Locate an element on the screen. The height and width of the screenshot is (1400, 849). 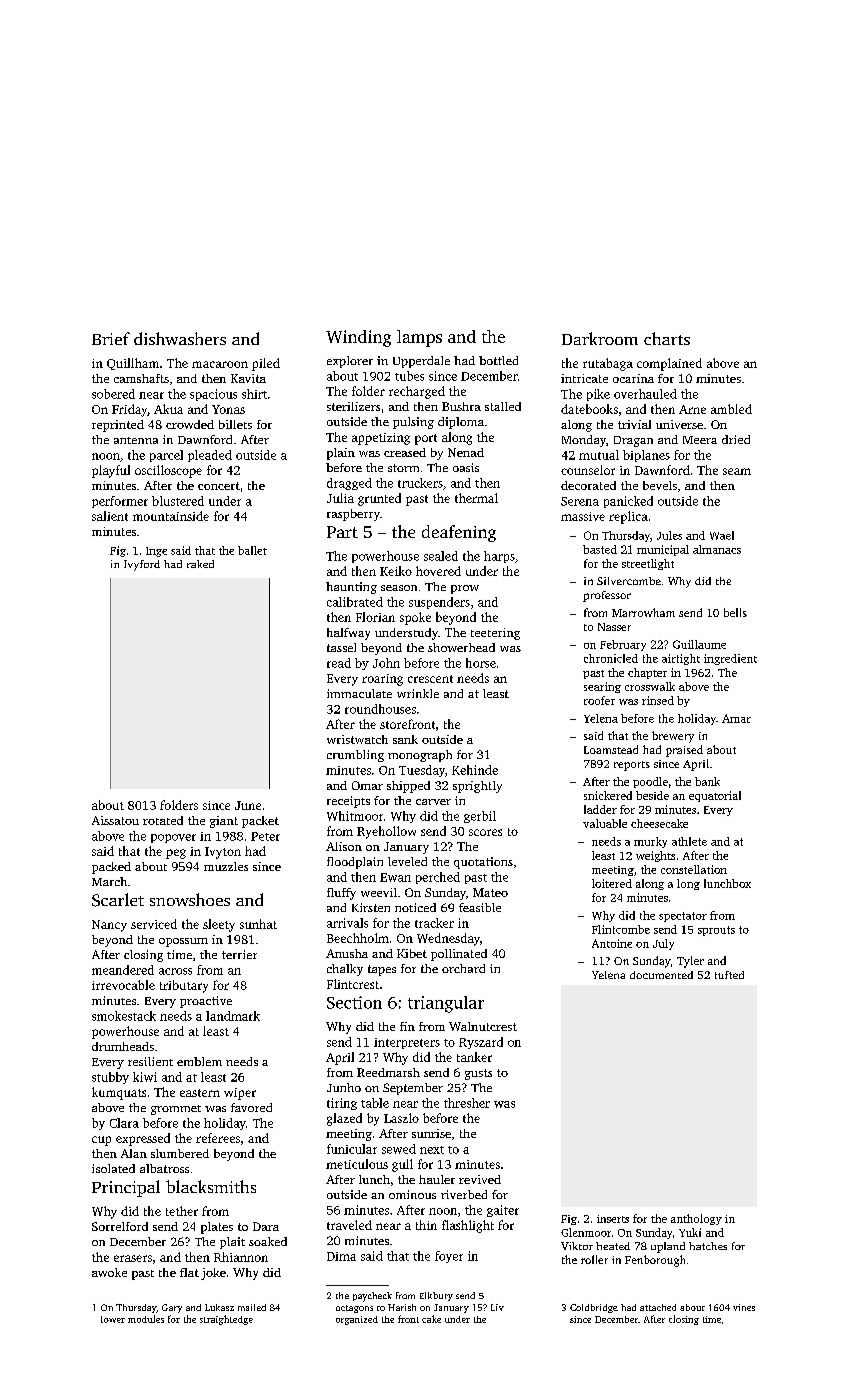
Peter is located at coordinates (265, 836).
